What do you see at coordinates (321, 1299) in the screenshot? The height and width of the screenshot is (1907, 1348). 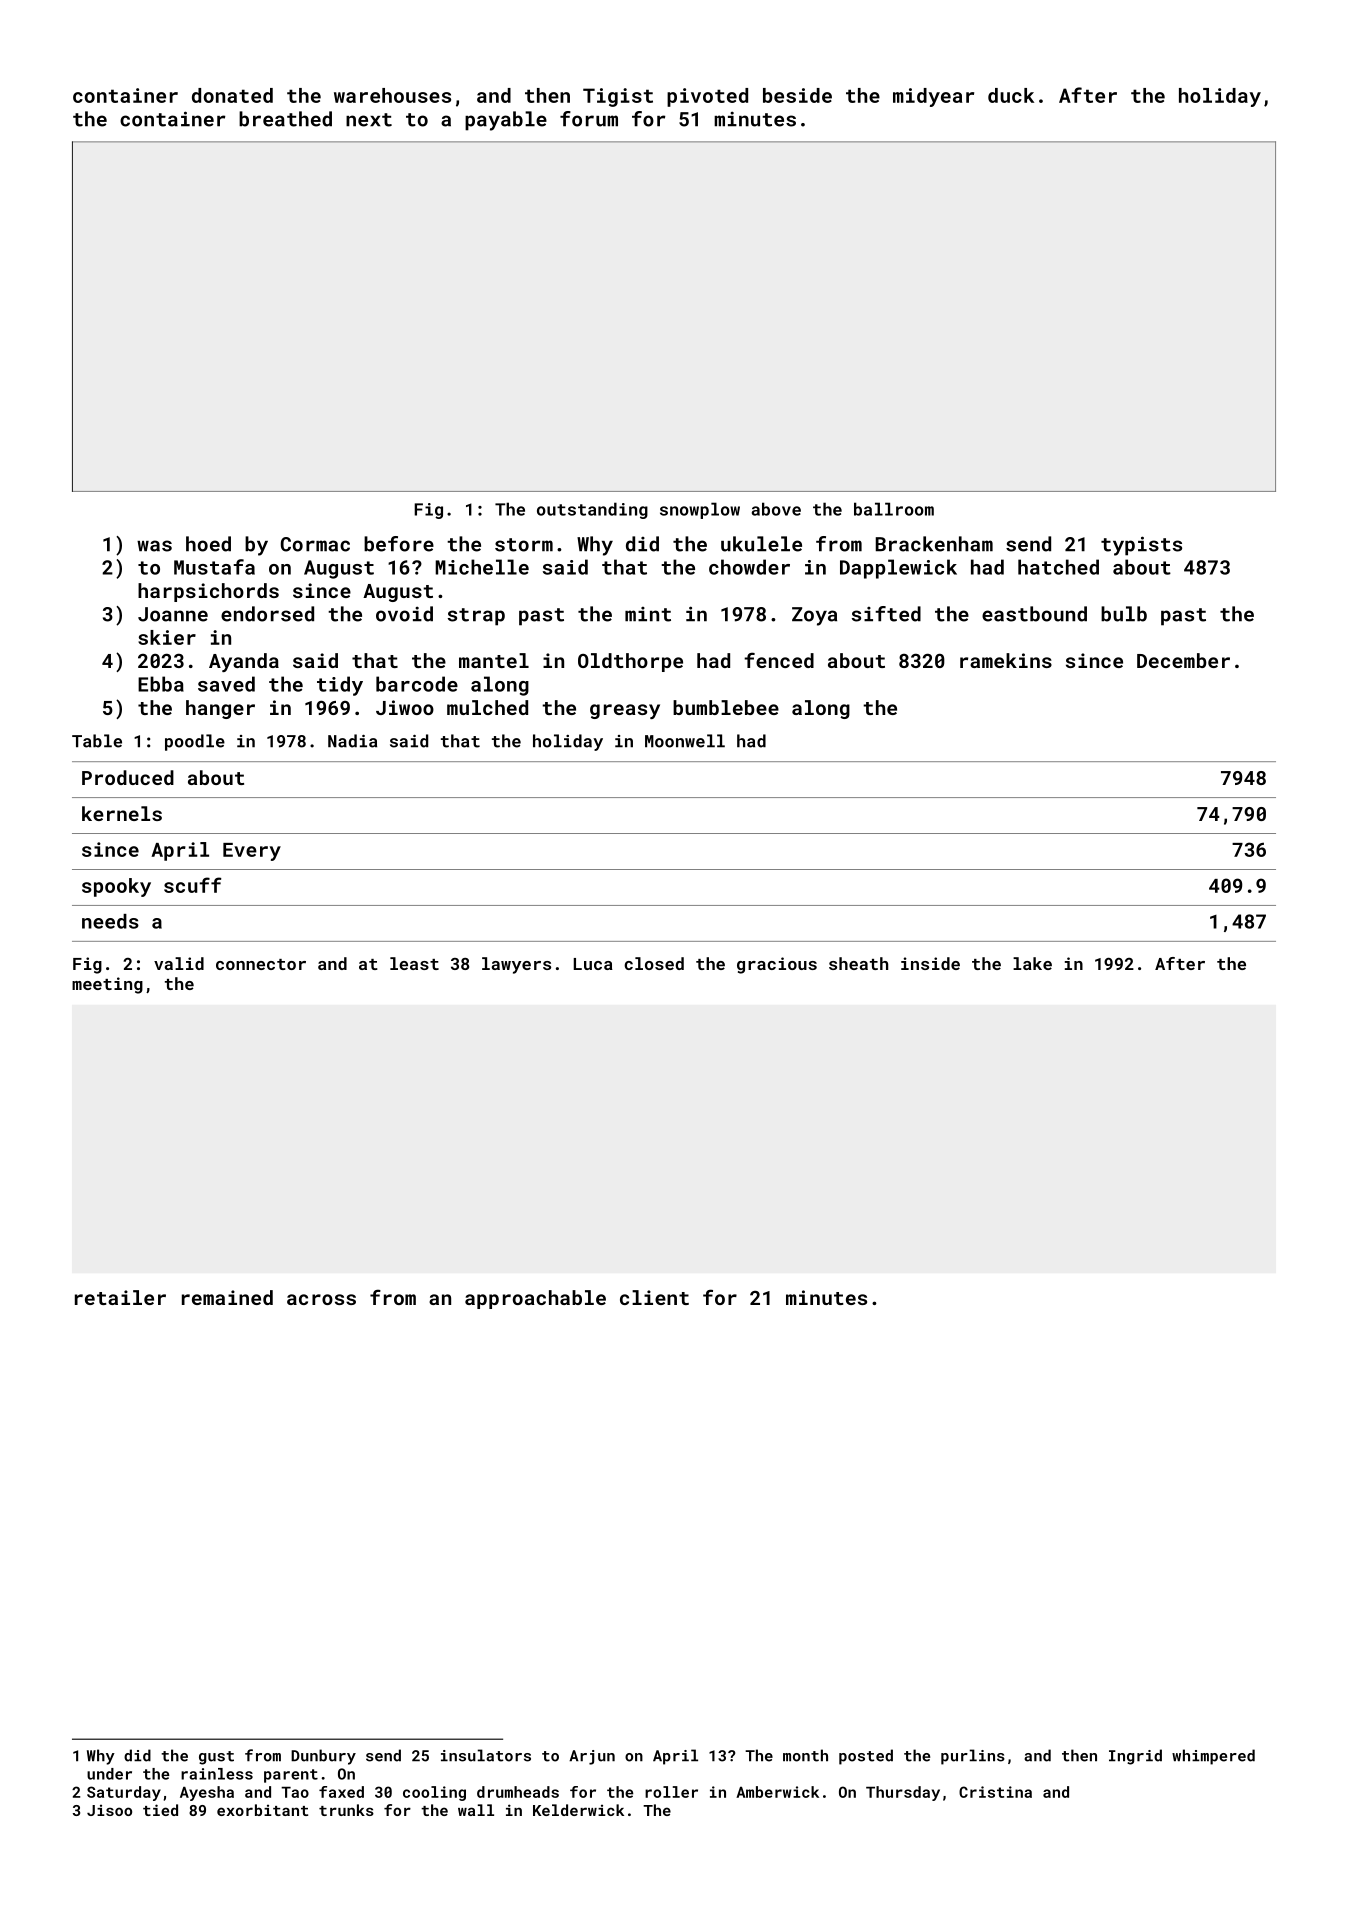 I see `across` at bounding box center [321, 1299].
